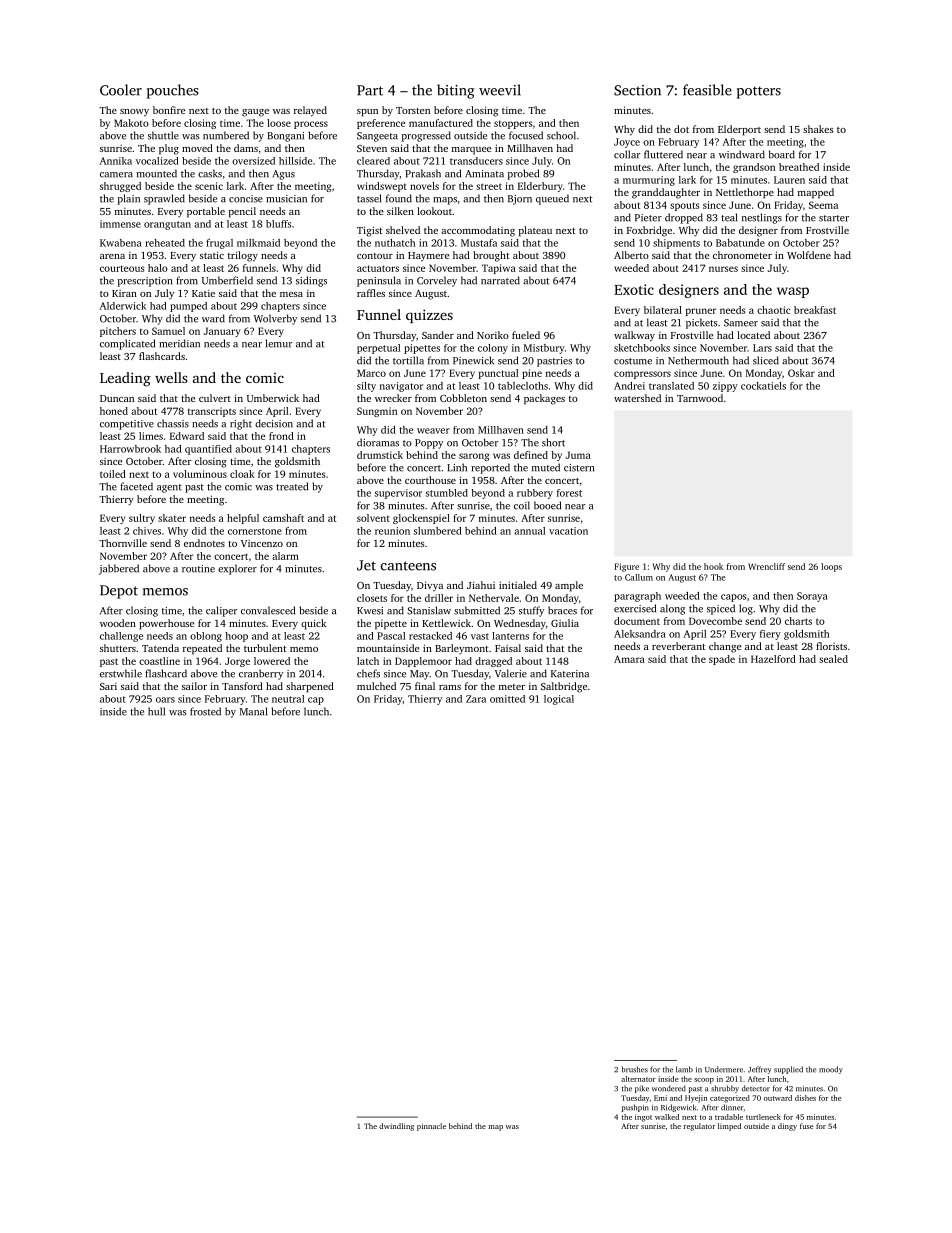  What do you see at coordinates (431, 1127) in the document?
I see `pinnacle` at bounding box center [431, 1127].
